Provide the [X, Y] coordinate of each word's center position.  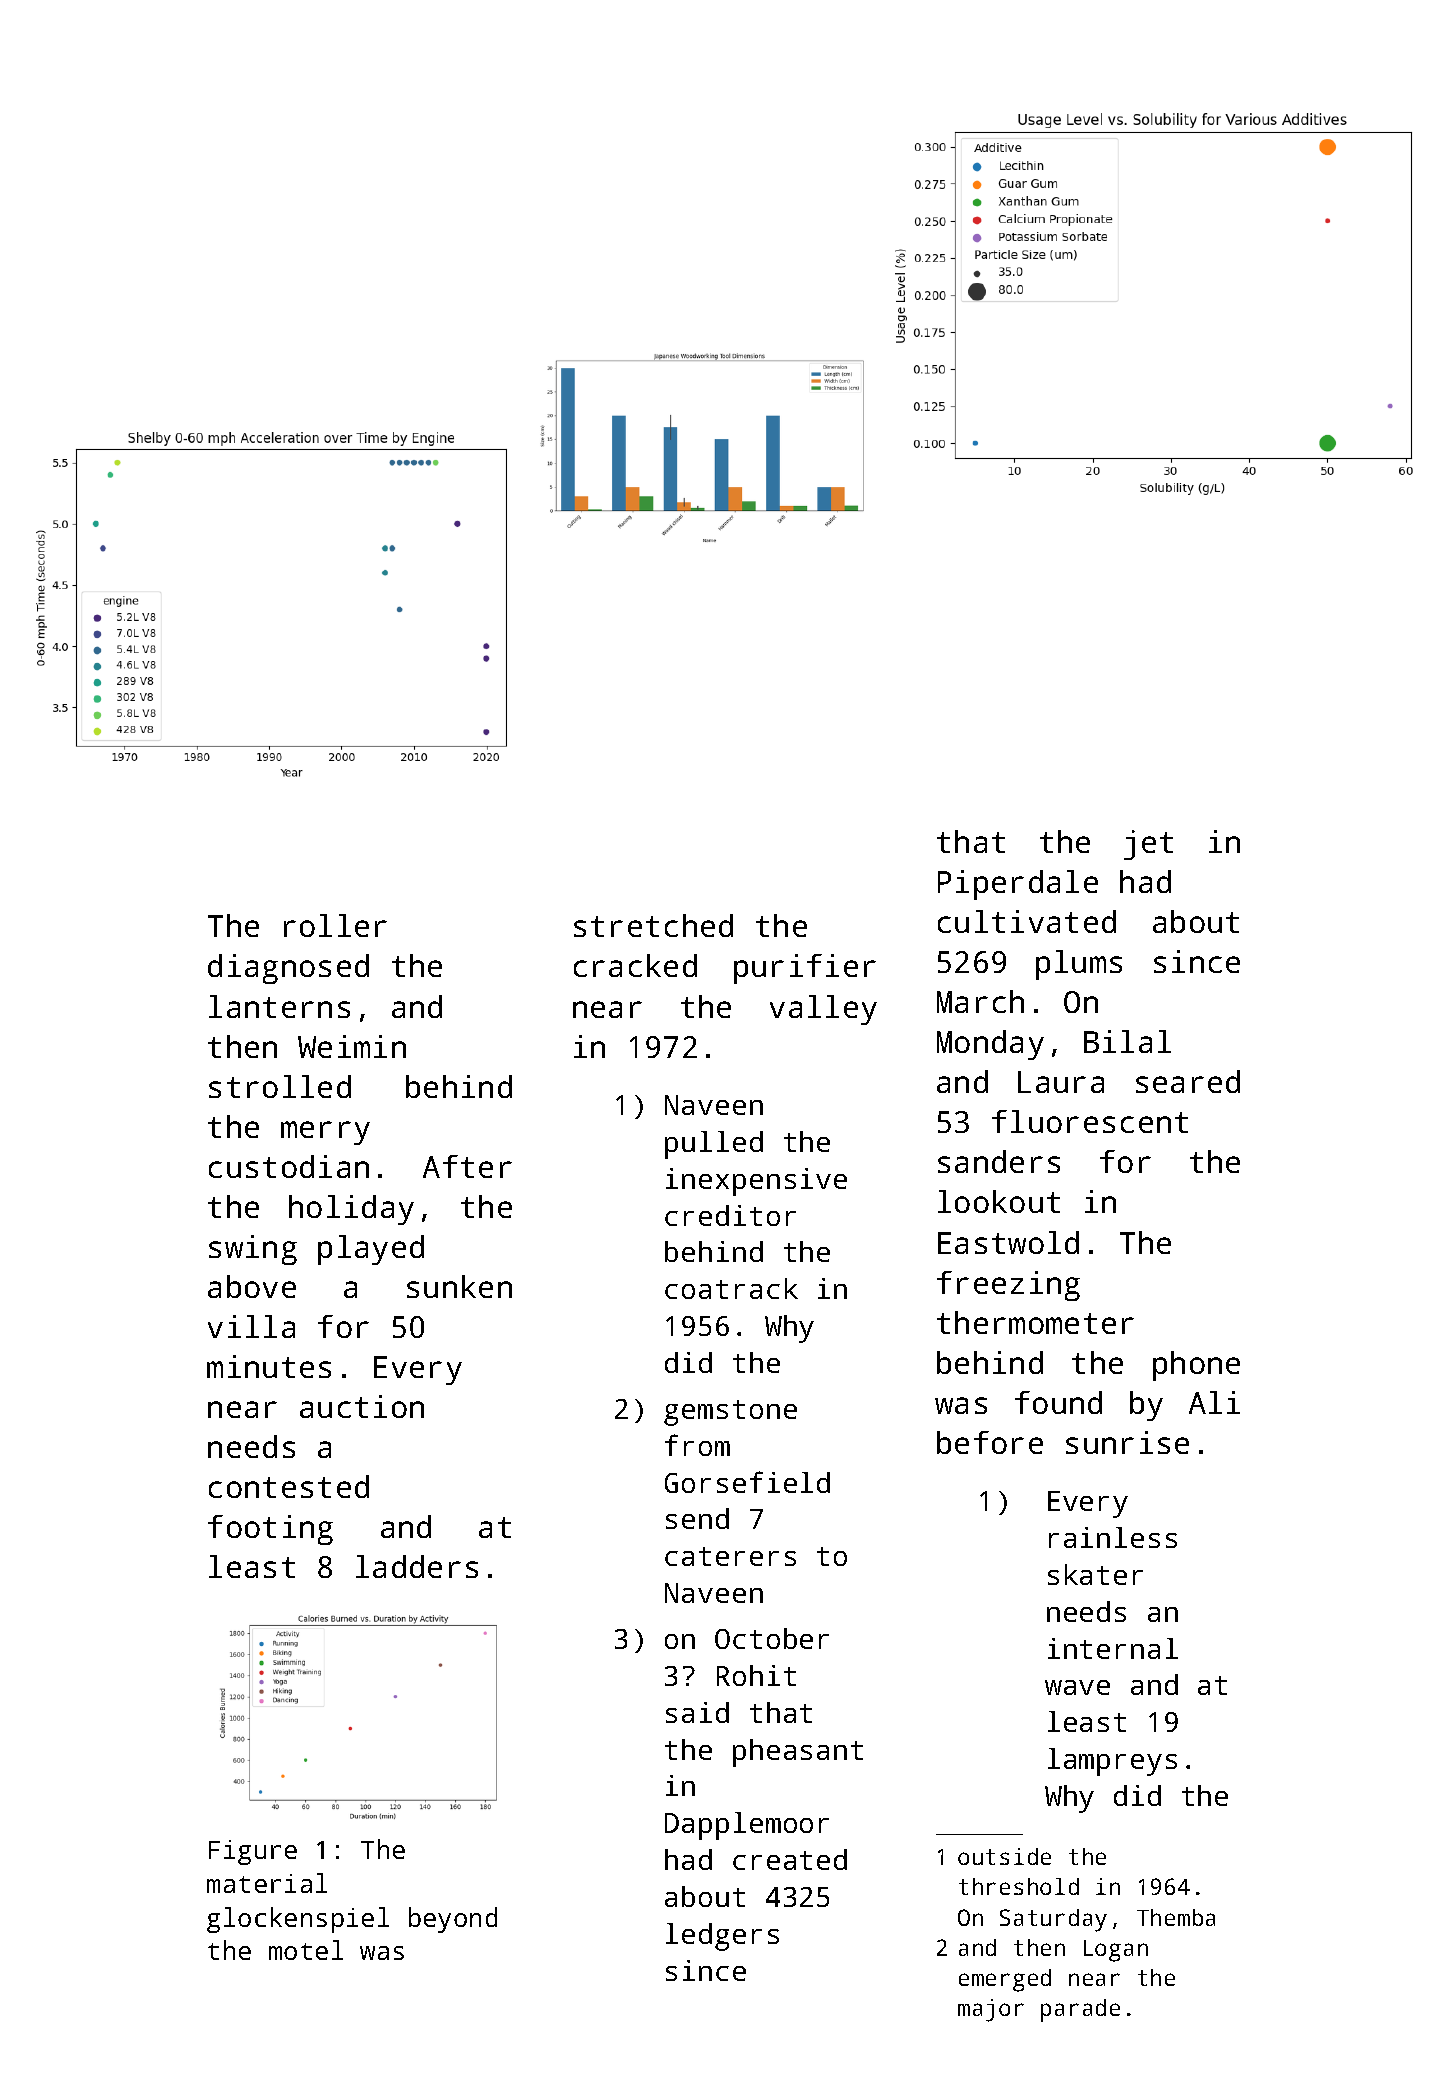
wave [1077, 1687]
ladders [417, 1566]
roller [335, 925]
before [990, 1442]
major [991, 2010]
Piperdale [1018, 885]
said [697, 1712]
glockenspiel [298, 1920]
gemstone [730, 1413]
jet [1148, 845]
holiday [351, 1210]
